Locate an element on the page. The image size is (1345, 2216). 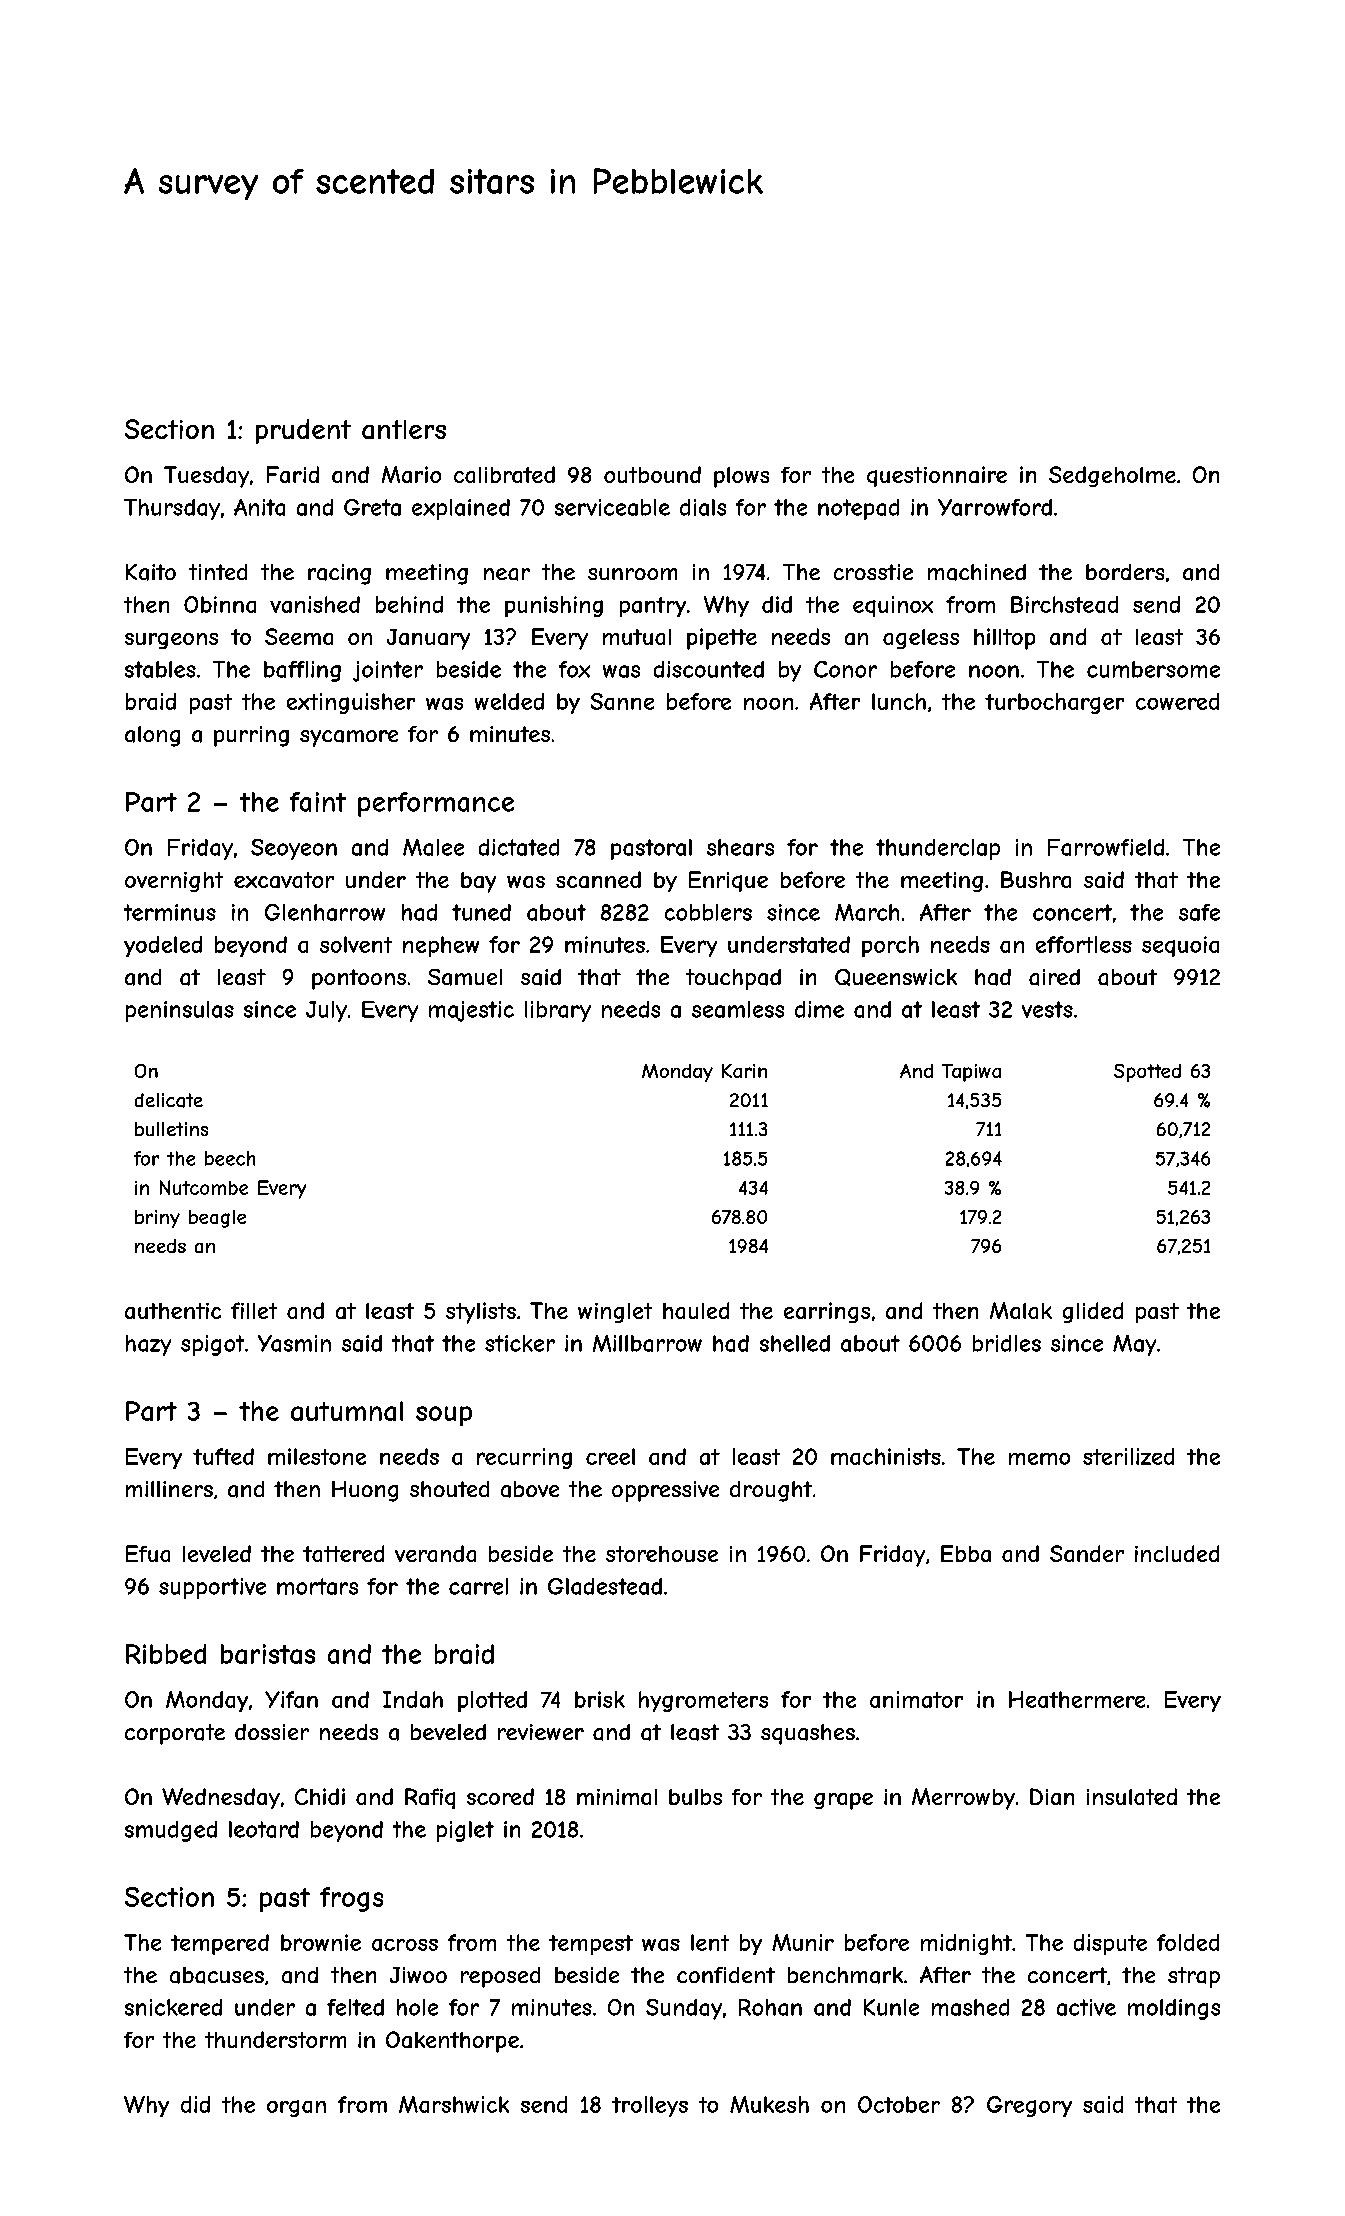
Tapiwa is located at coordinates (971, 1073).
